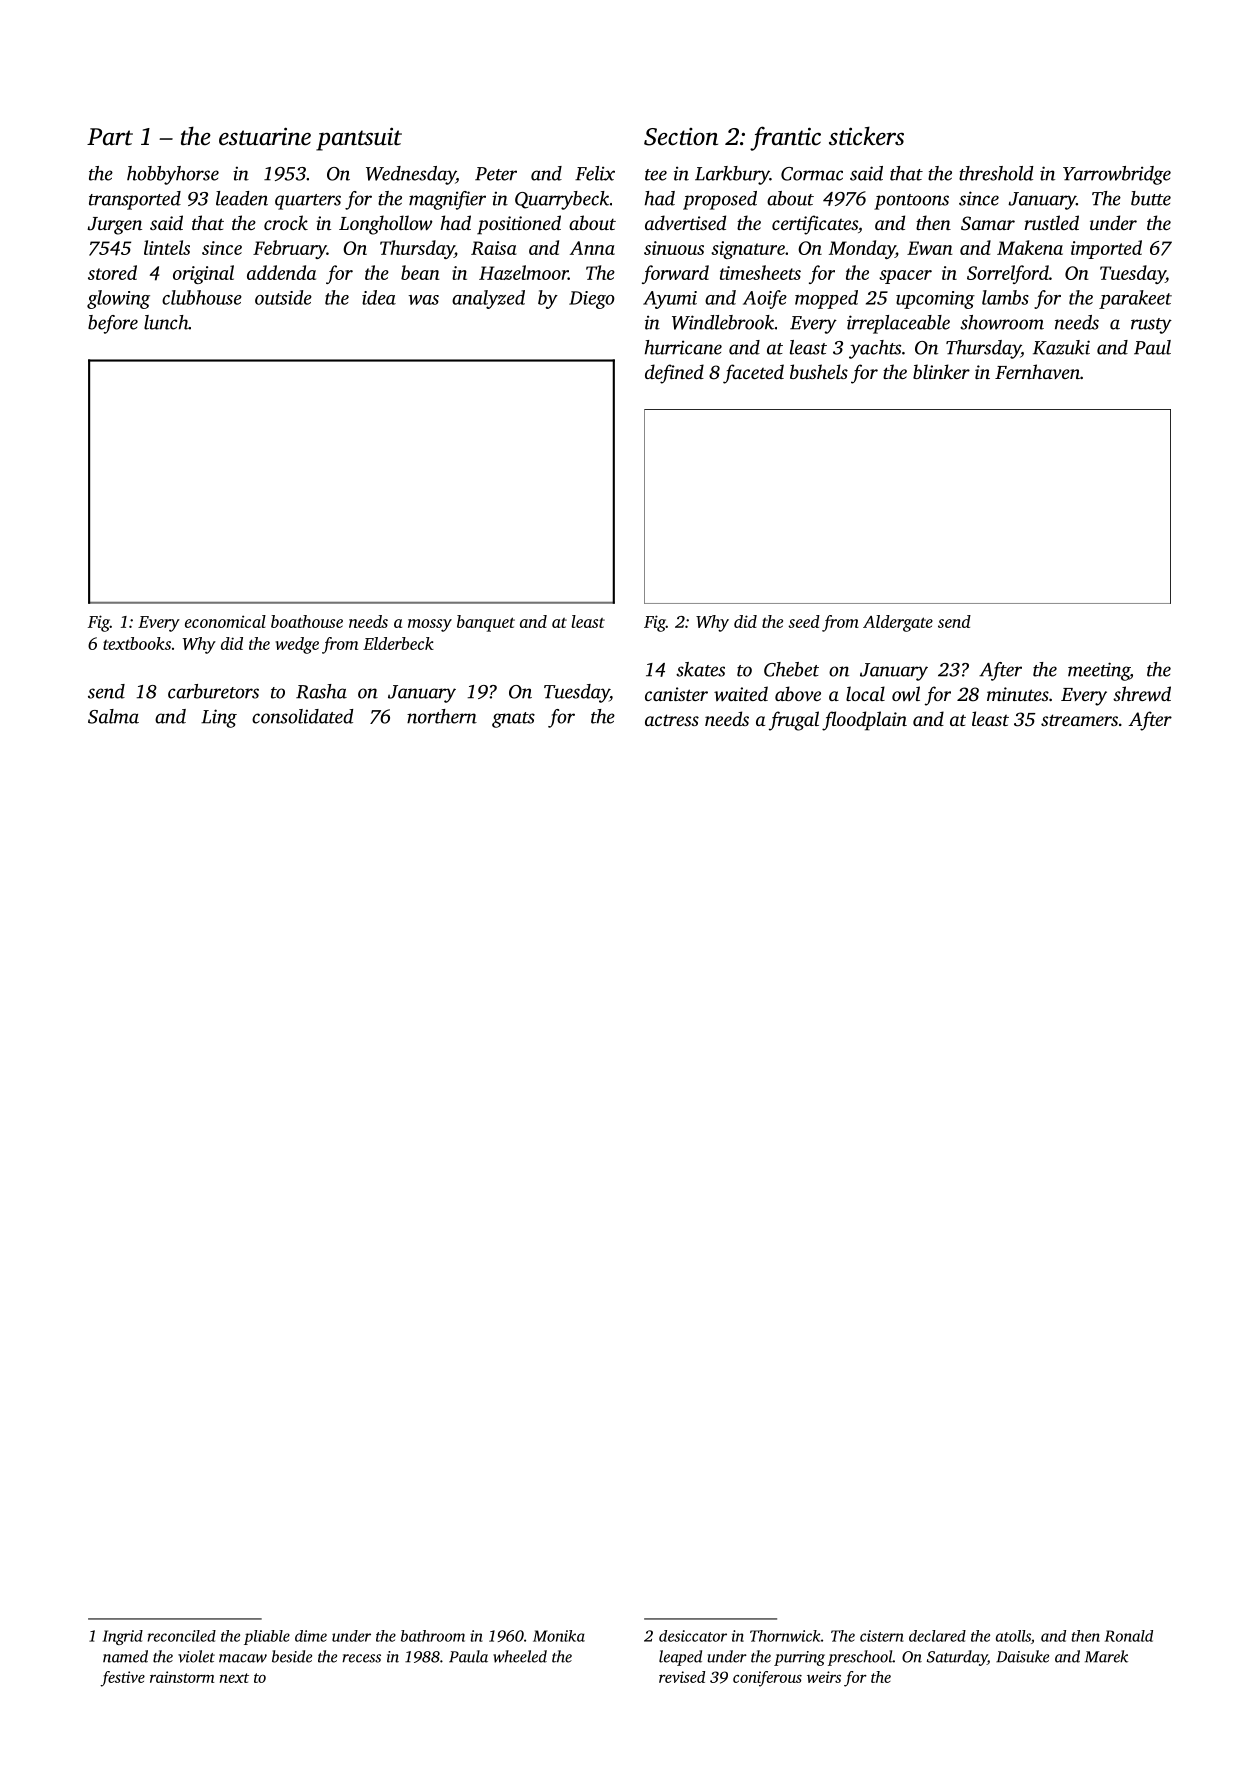  I want to click on consolidated, so click(302, 716).
